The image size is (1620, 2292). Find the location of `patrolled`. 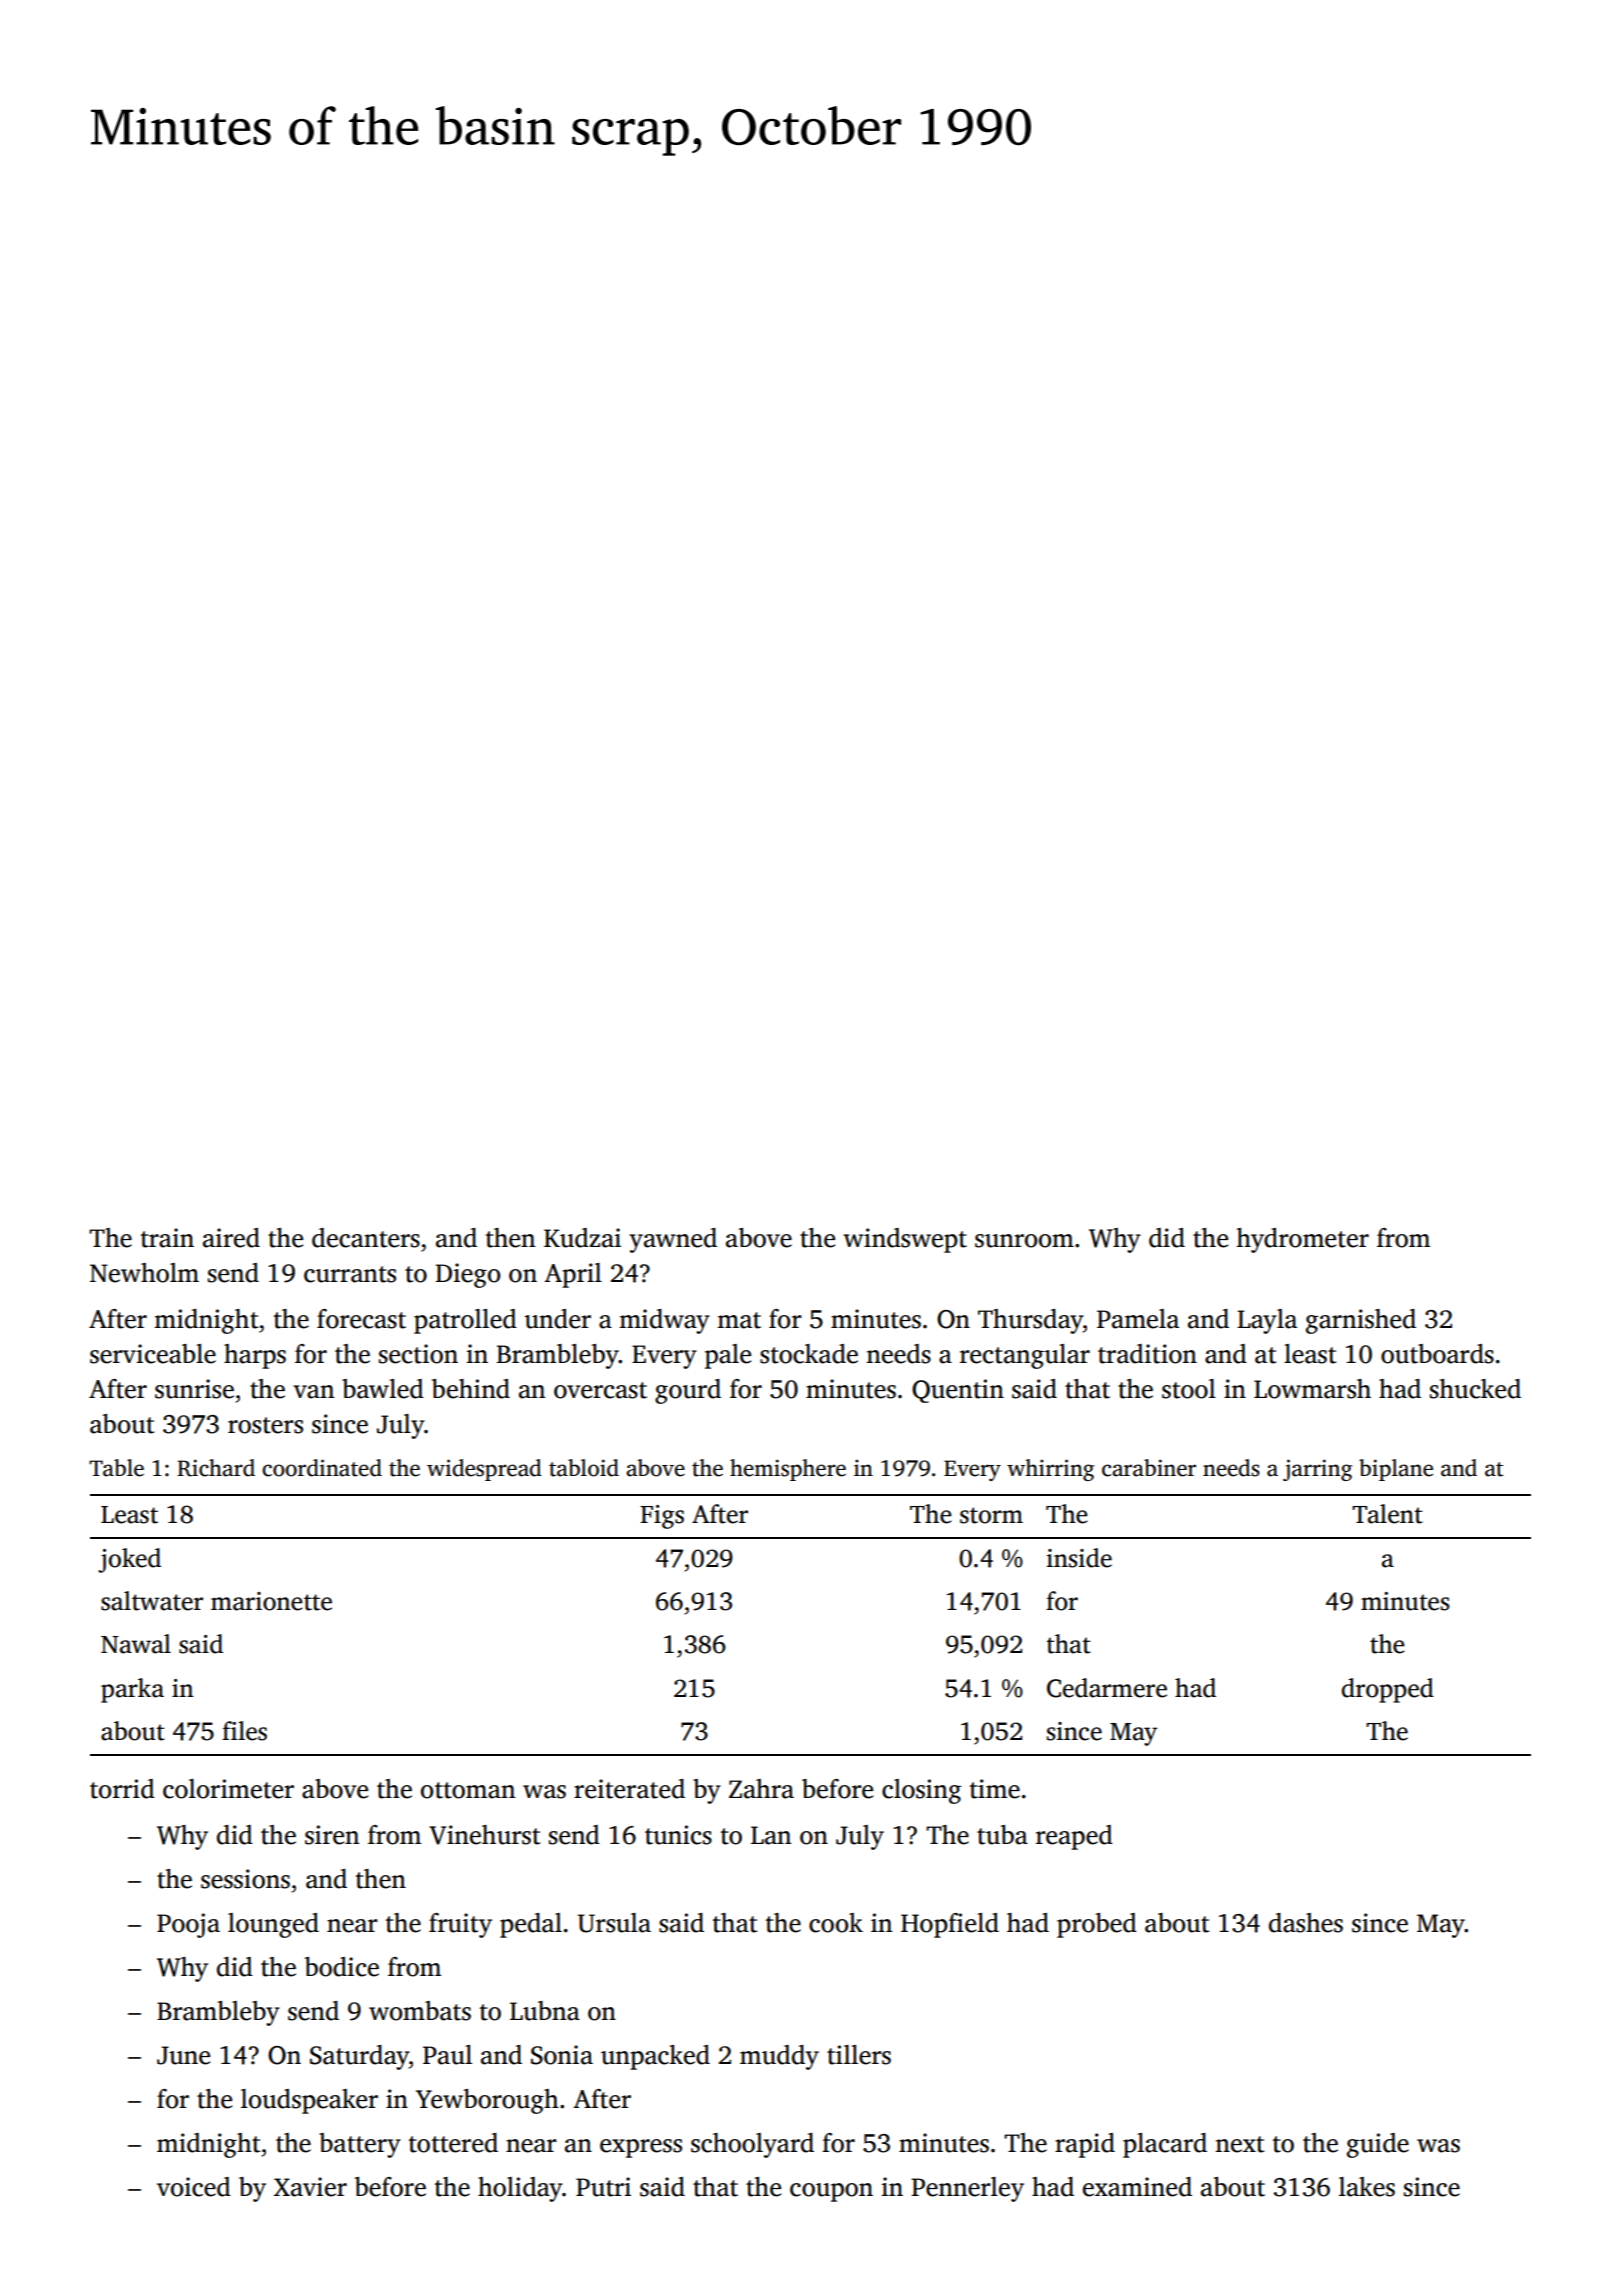

patrolled is located at coordinates (465, 1321).
